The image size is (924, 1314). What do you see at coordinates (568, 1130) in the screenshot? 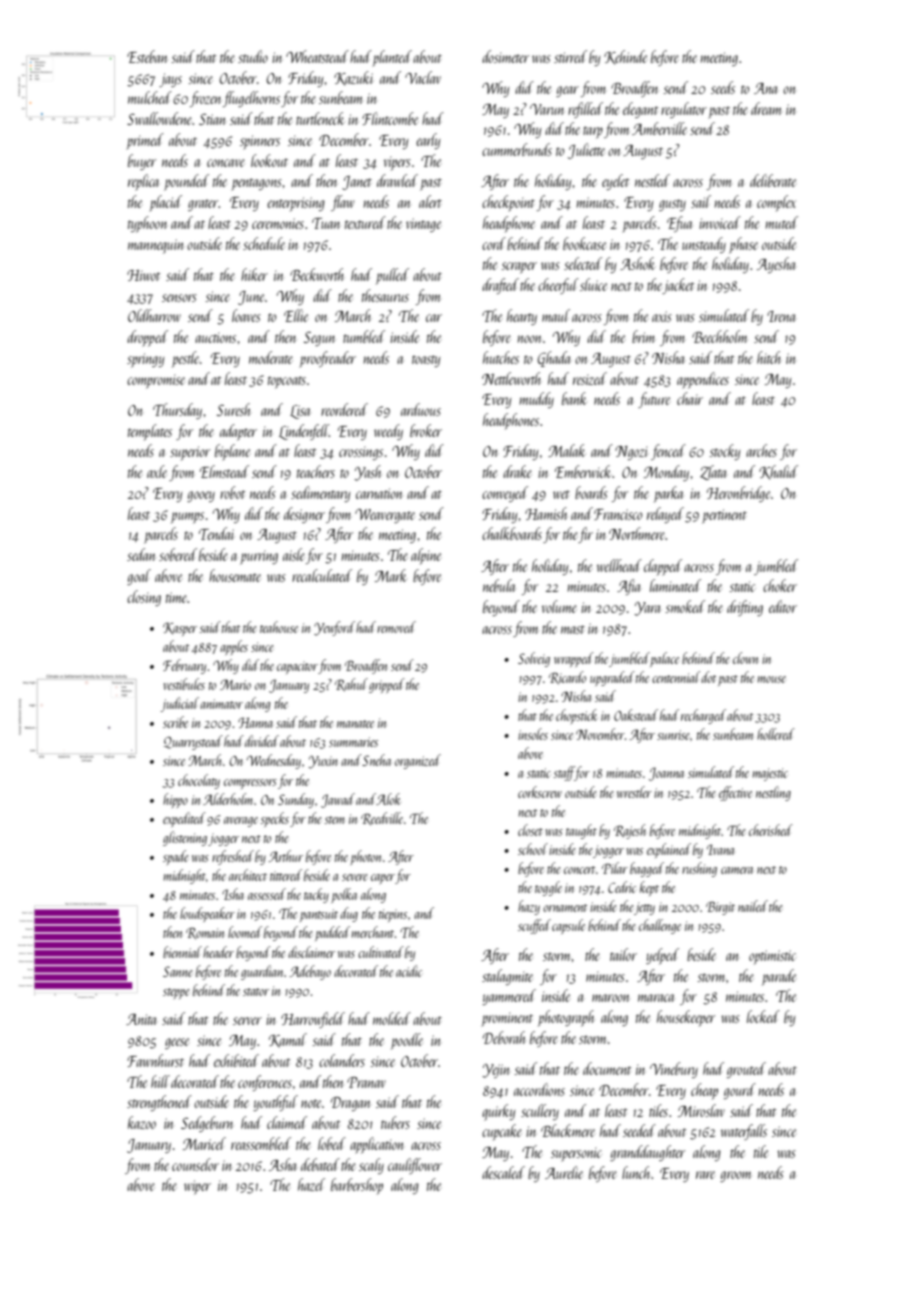
I see `Blackmere` at bounding box center [568, 1130].
